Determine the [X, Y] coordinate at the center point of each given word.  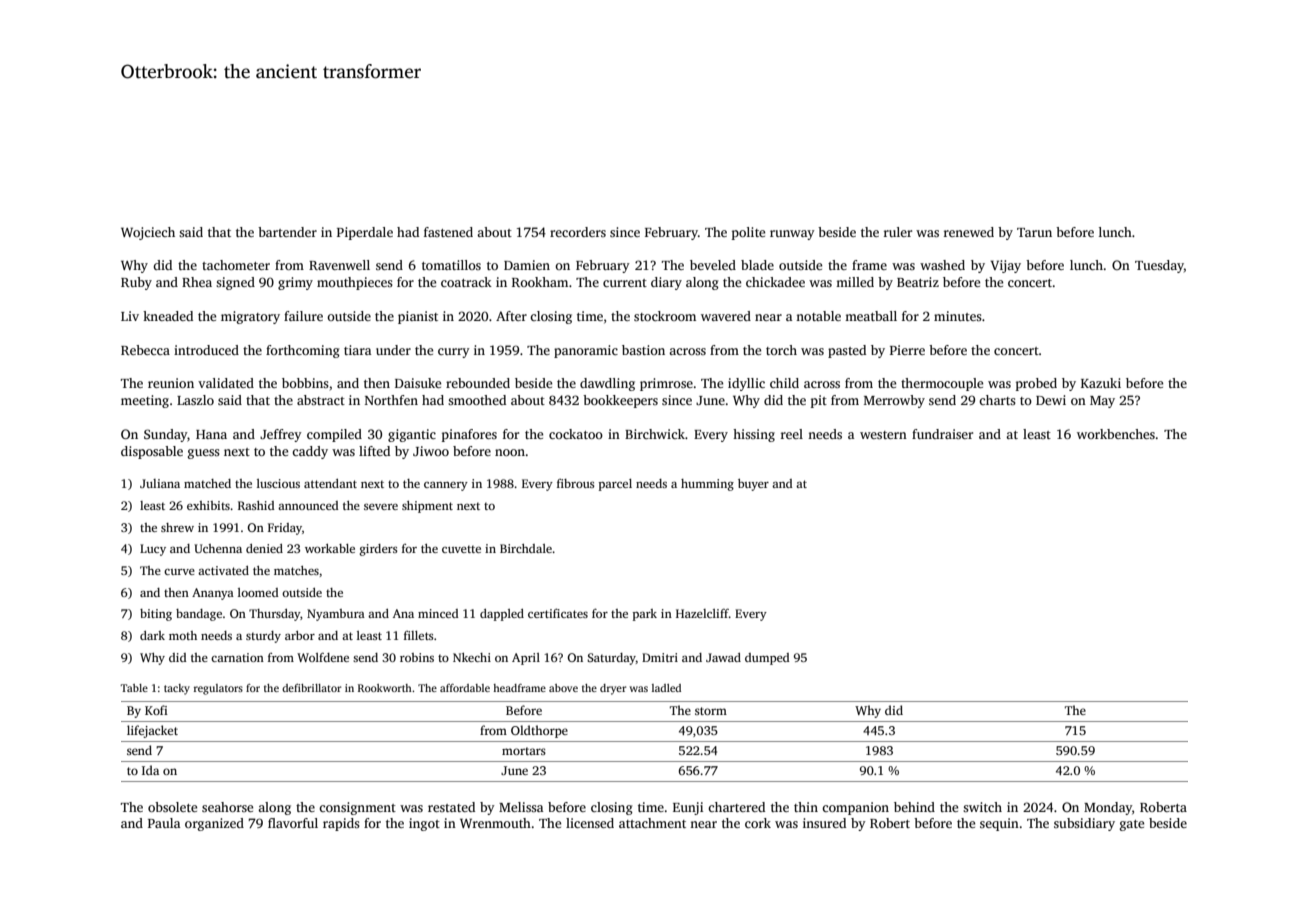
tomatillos [451, 265]
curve [179, 572]
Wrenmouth [495, 823]
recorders [578, 232]
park [645, 615]
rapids [341, 824]
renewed [969, 232]
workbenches [1116, 434]
